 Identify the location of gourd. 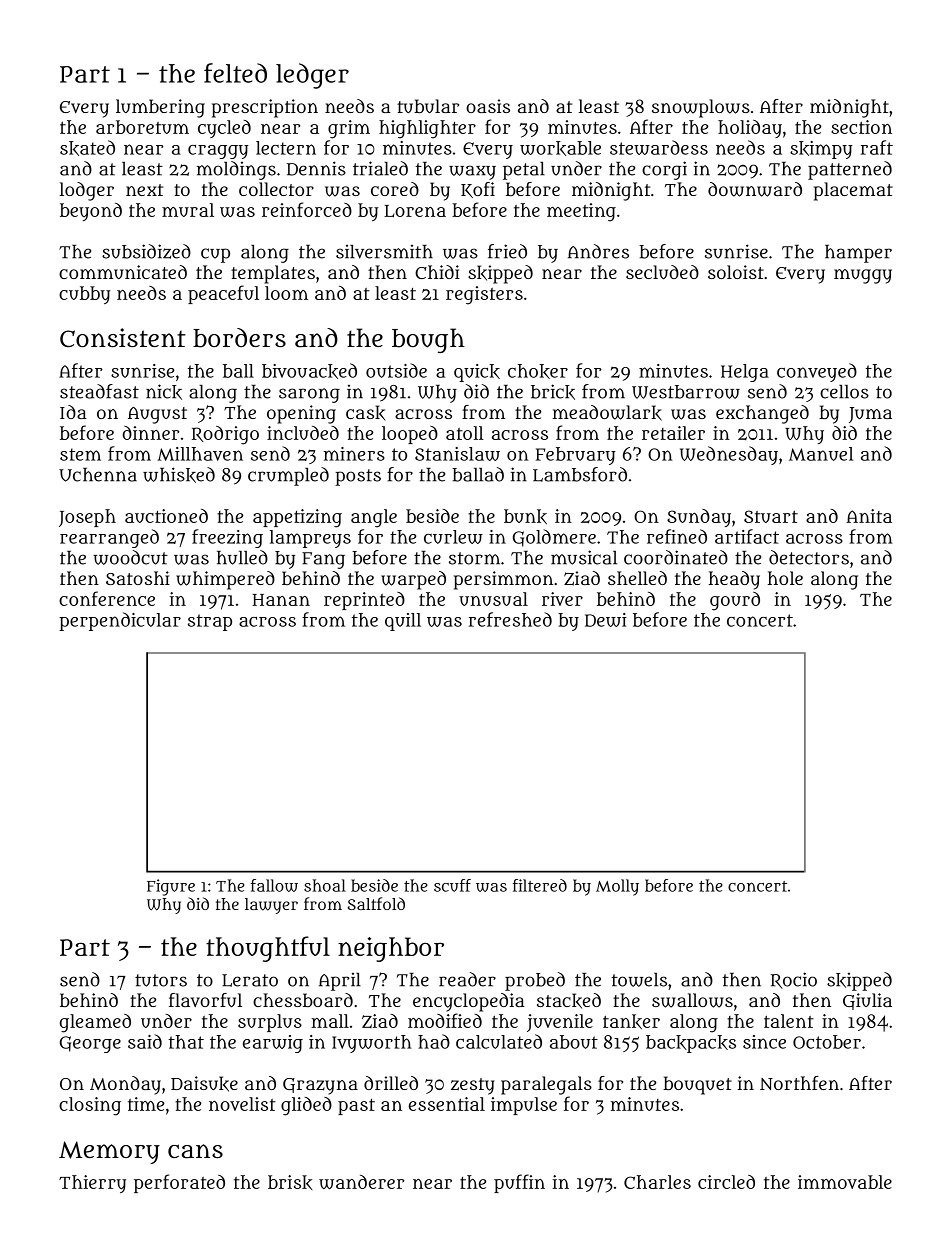
(735, 601).
